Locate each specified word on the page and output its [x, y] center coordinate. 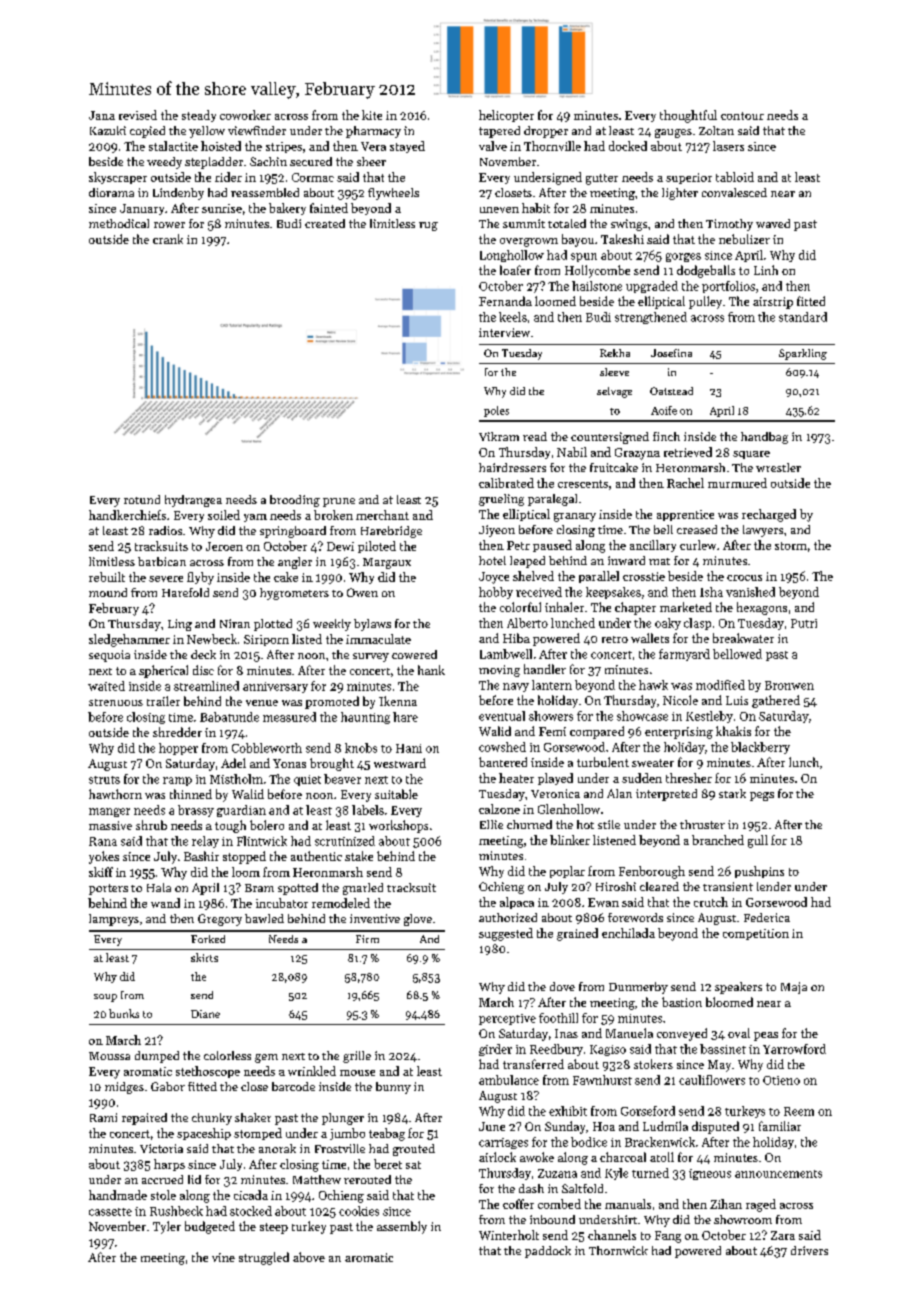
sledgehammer [129, 640]
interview [504, 332]
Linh [766, 270]
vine [223, 1257]
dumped [157, 1057]
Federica [767, 917]
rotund [142, 499]
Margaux [387, 563]
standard [803, 317]
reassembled [265, 192]
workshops [398, 826]
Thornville [552, 146]
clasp [697, 624]
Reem [799, 1111]
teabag [387, 1134]
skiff [101, 872]
